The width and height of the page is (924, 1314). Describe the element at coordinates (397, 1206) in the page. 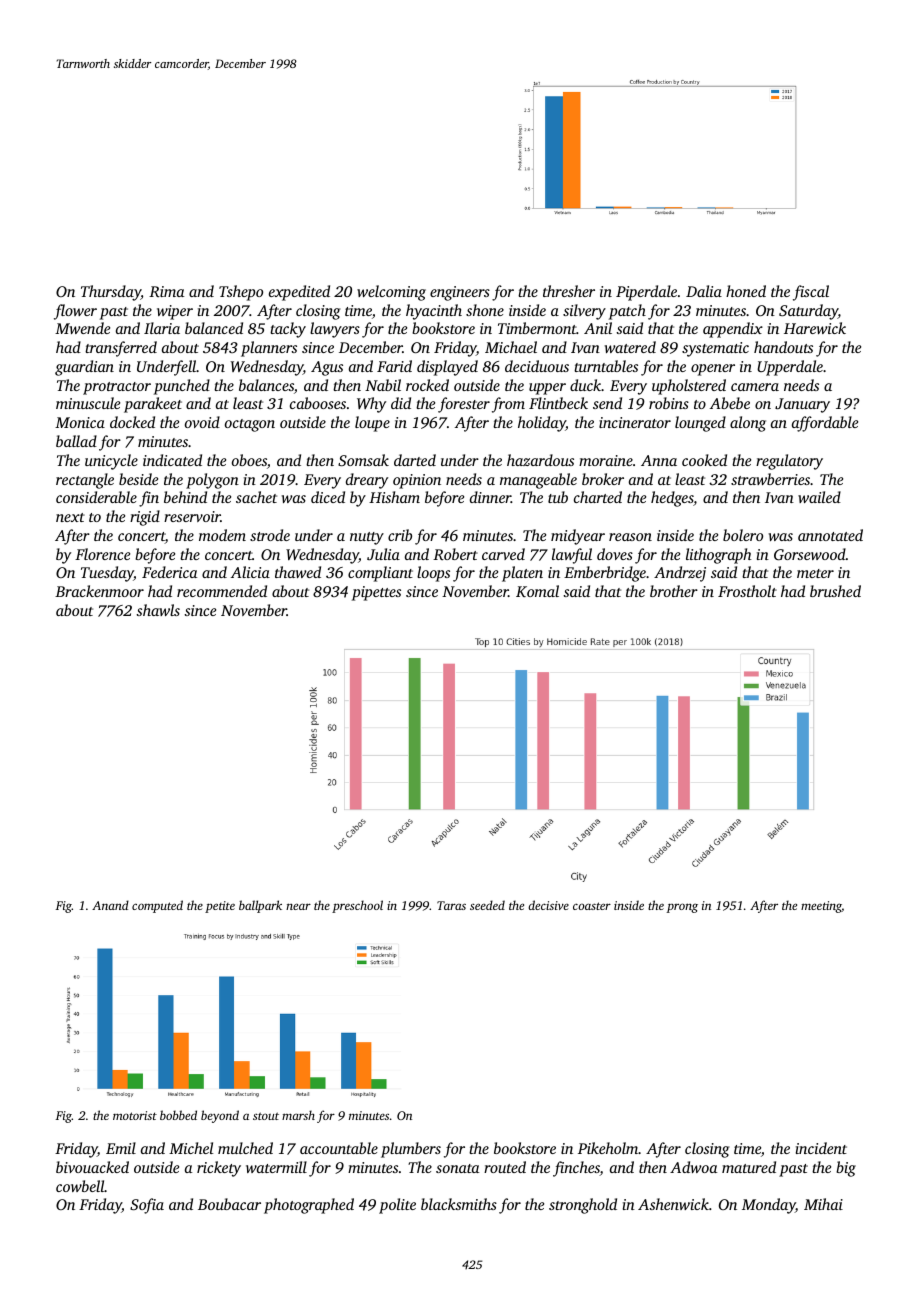

I see `polite` at that location.
